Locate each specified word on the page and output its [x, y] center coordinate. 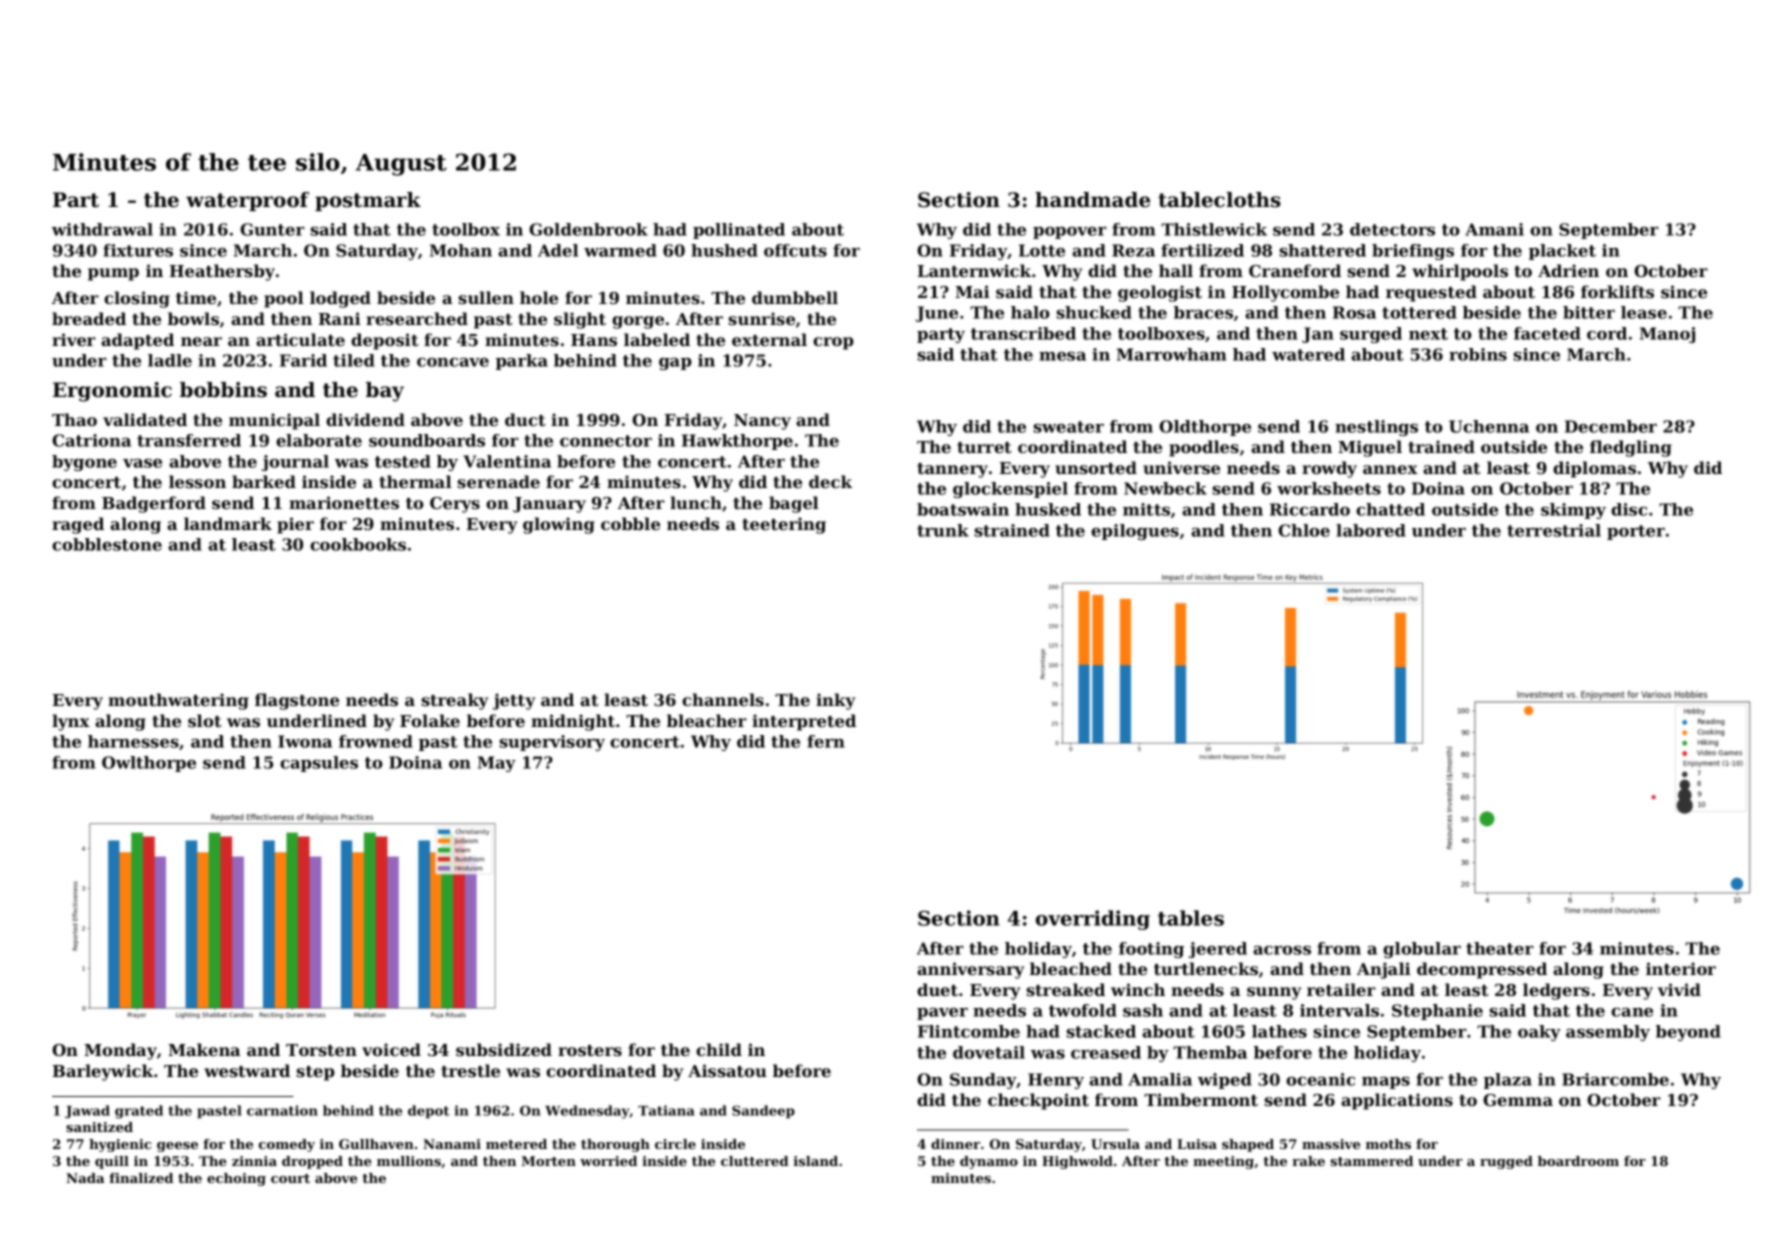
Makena [204, 1049]
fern [826, 741]
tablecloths [1219, 200]
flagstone [297, 701]
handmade [1092, 200]
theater [1500, 948]
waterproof [247, 201]
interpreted [804, 722]
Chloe [1304, 530]
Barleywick [103, 1072]
